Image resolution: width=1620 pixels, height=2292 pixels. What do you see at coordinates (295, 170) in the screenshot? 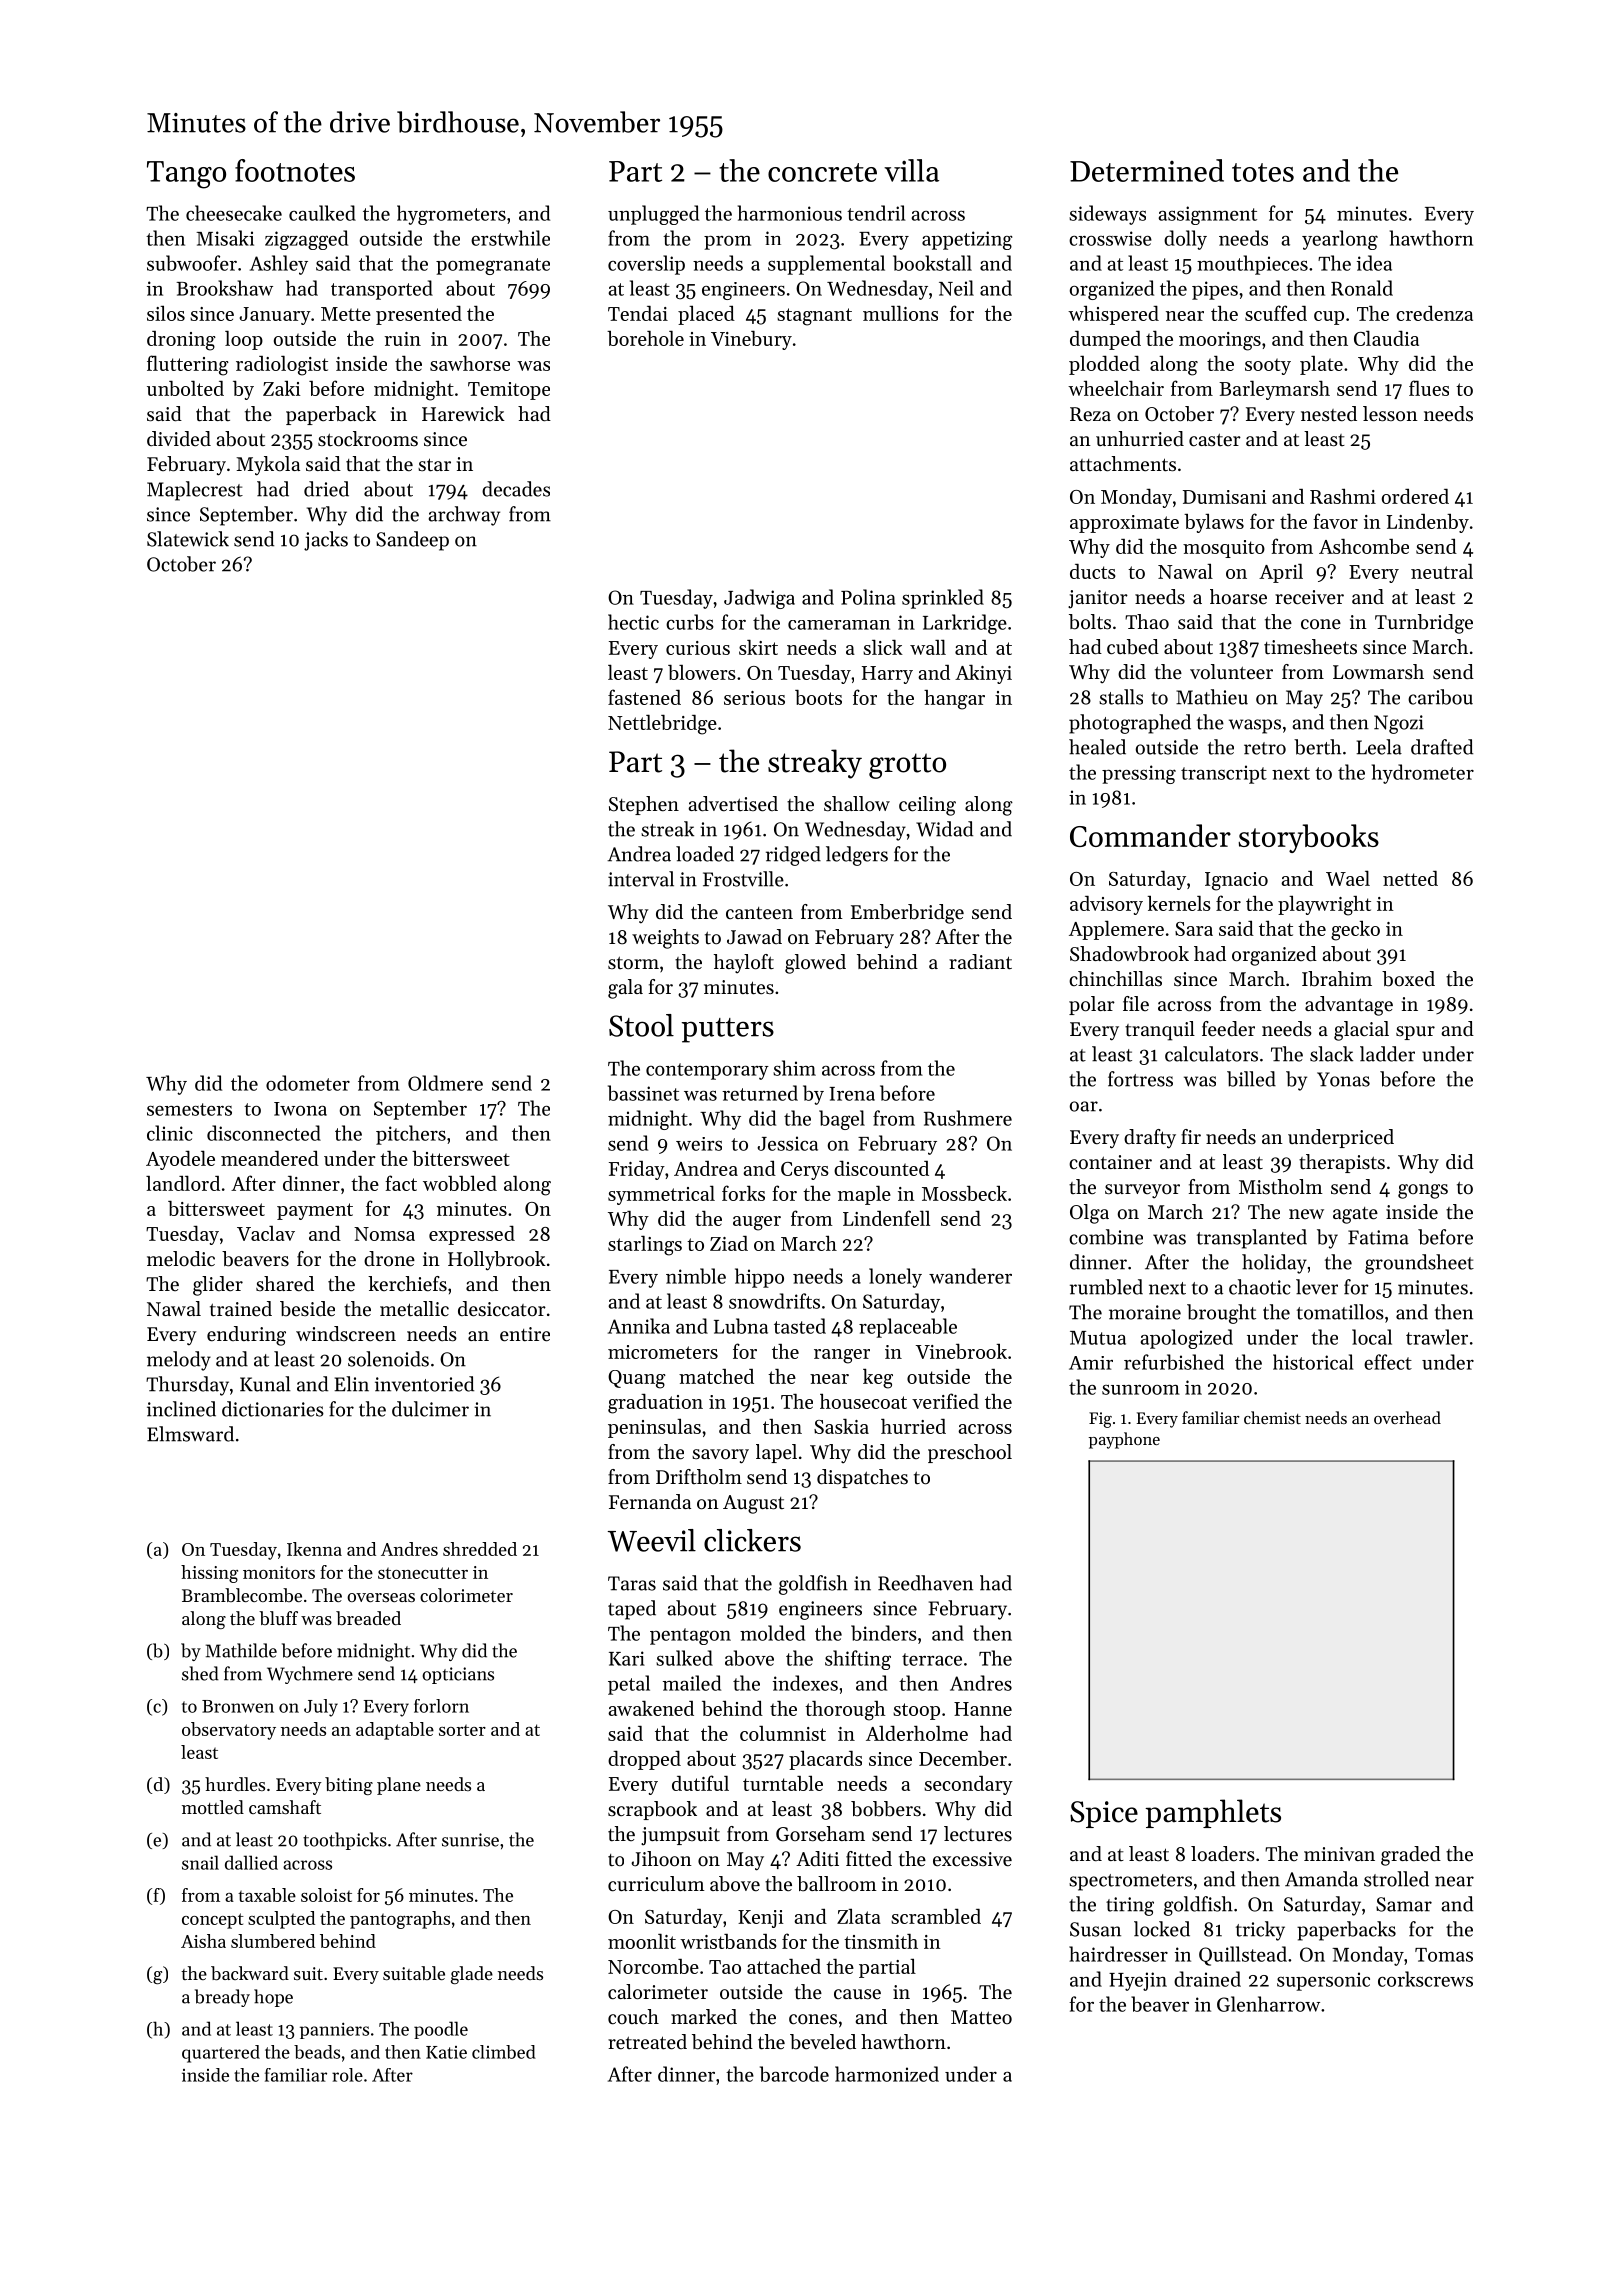
I see `footnotes` at bounding box center [295, 170].
